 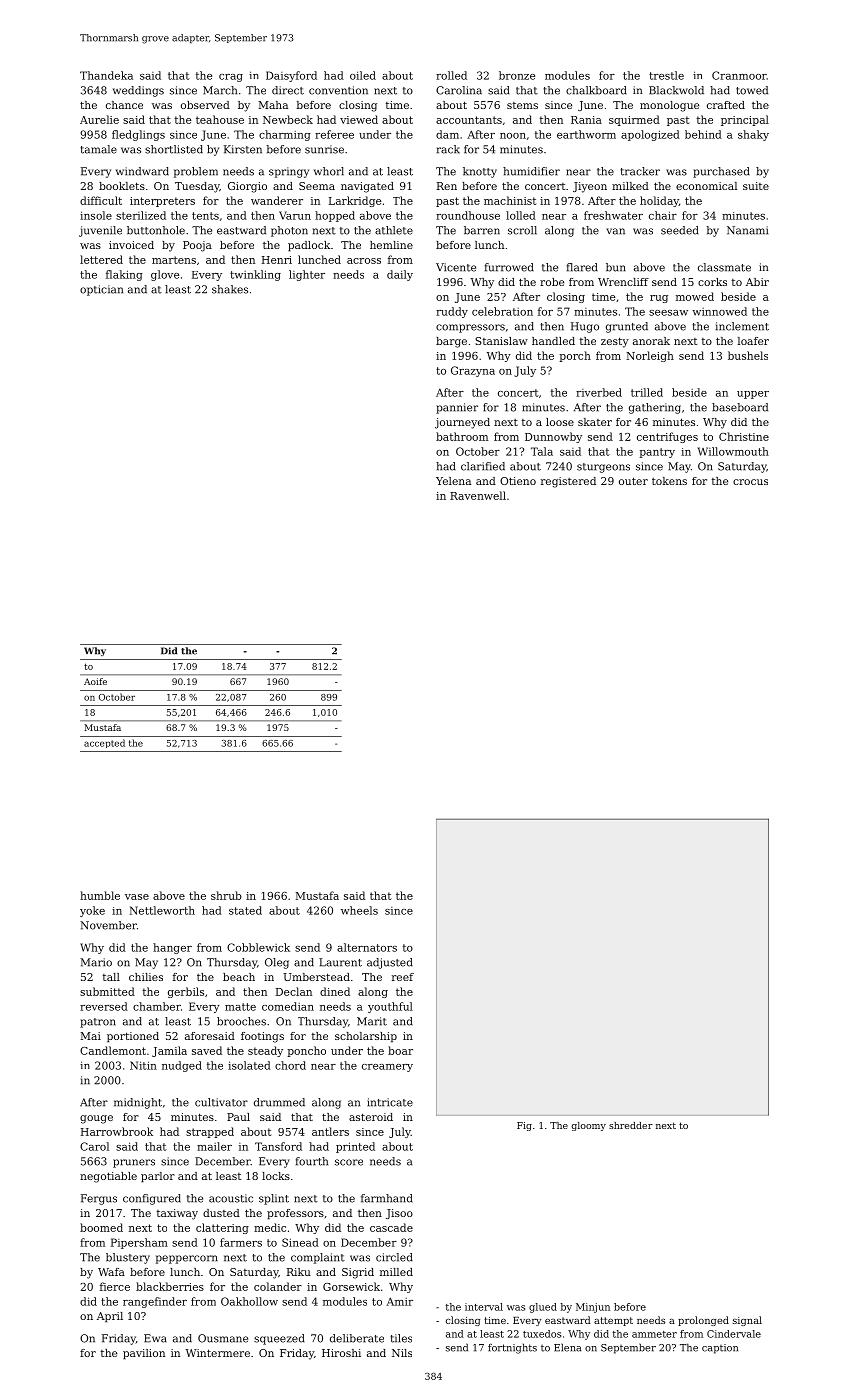 What do you see at coordinates (478, 495) in the image?
I see `Ravenwell` at bounding box center [478, 495].
